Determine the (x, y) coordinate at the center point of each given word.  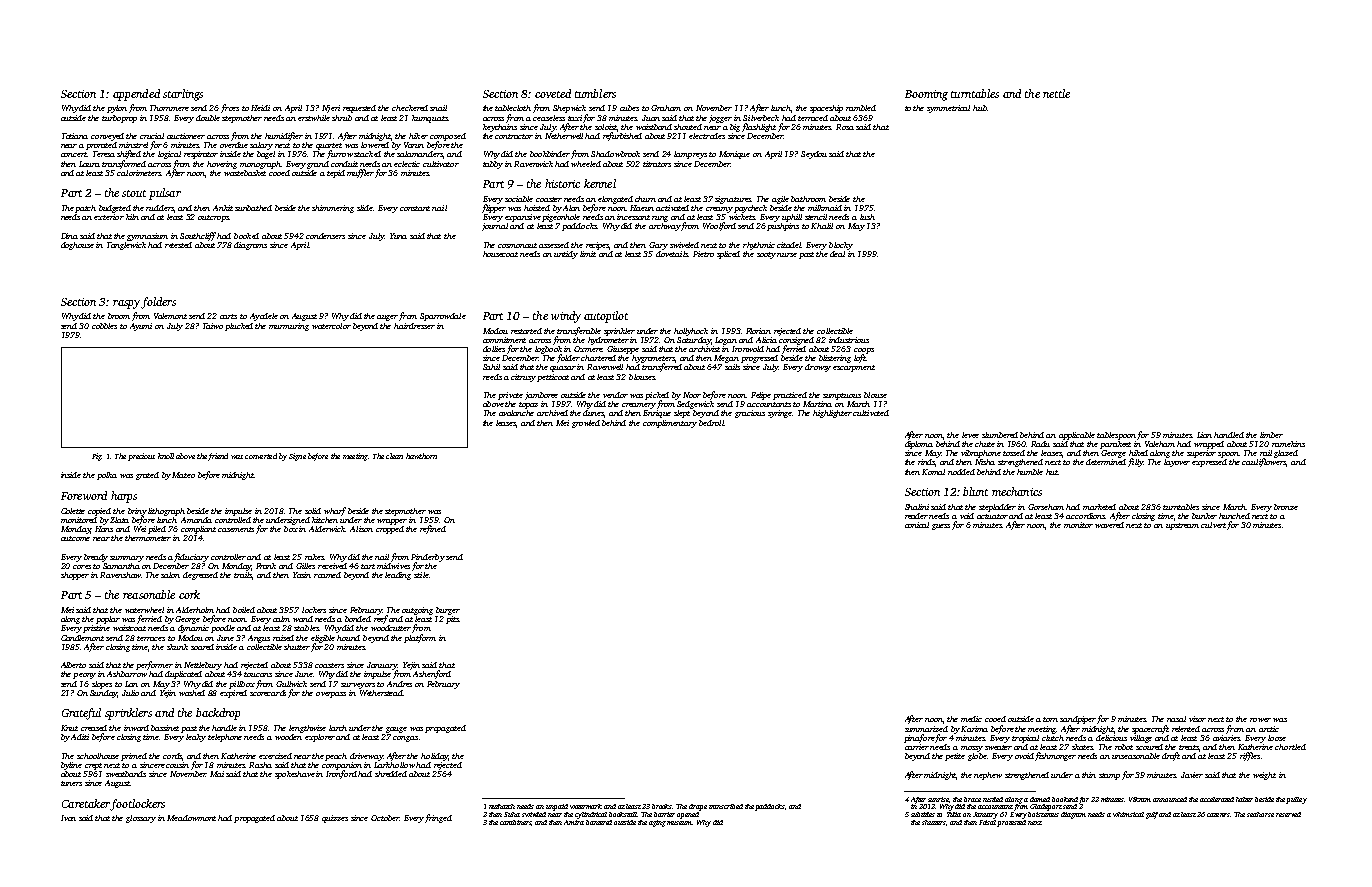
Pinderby (428, 558)
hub (980, 108)
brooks (662, 806)
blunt (975, 491)
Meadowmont (191, 818)
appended (136, 95)
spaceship (826, 109)
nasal (1176, 719)
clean (394, 456)
